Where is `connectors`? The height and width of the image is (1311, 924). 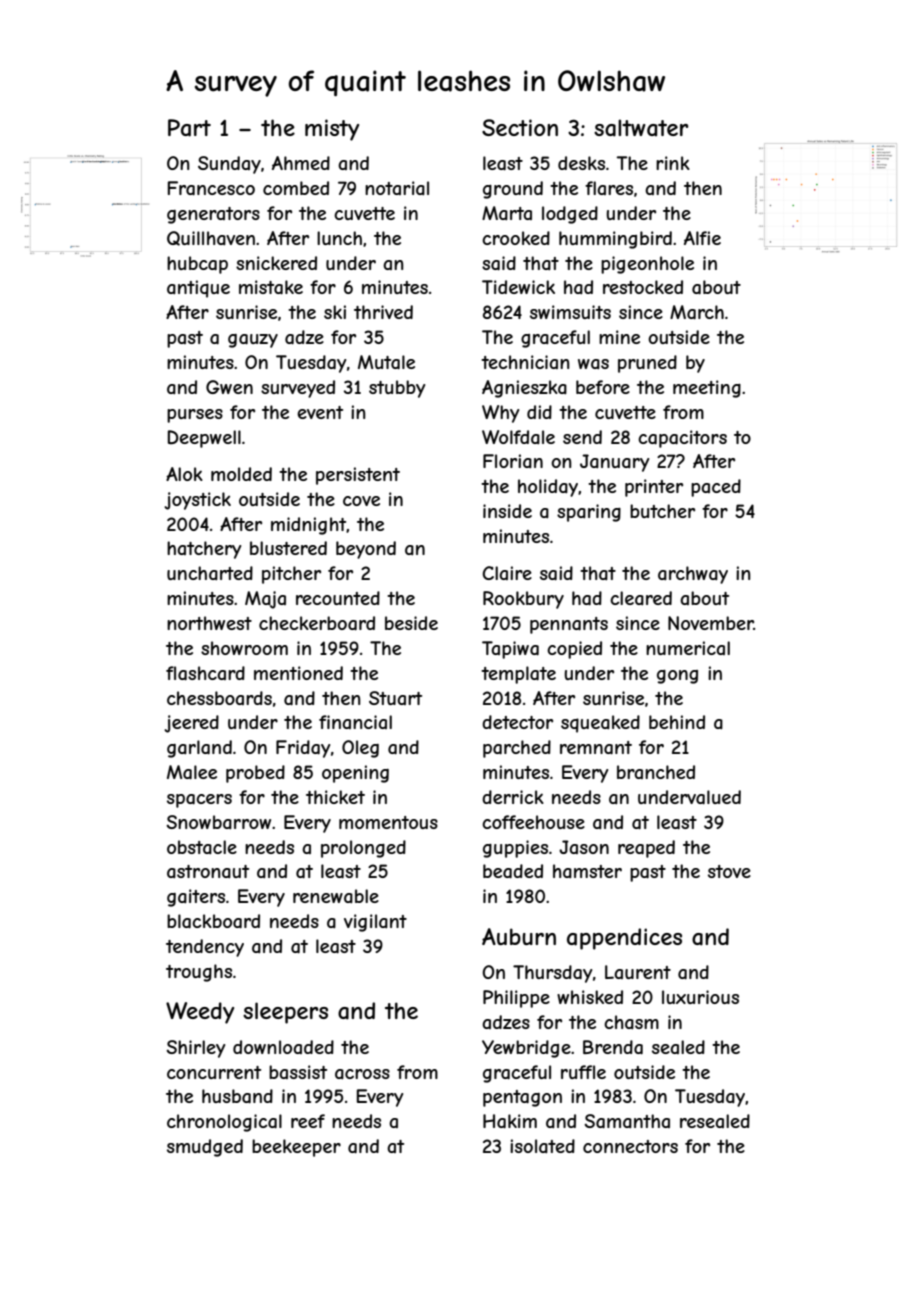 connectors is located at coordinates (630, 1146).
